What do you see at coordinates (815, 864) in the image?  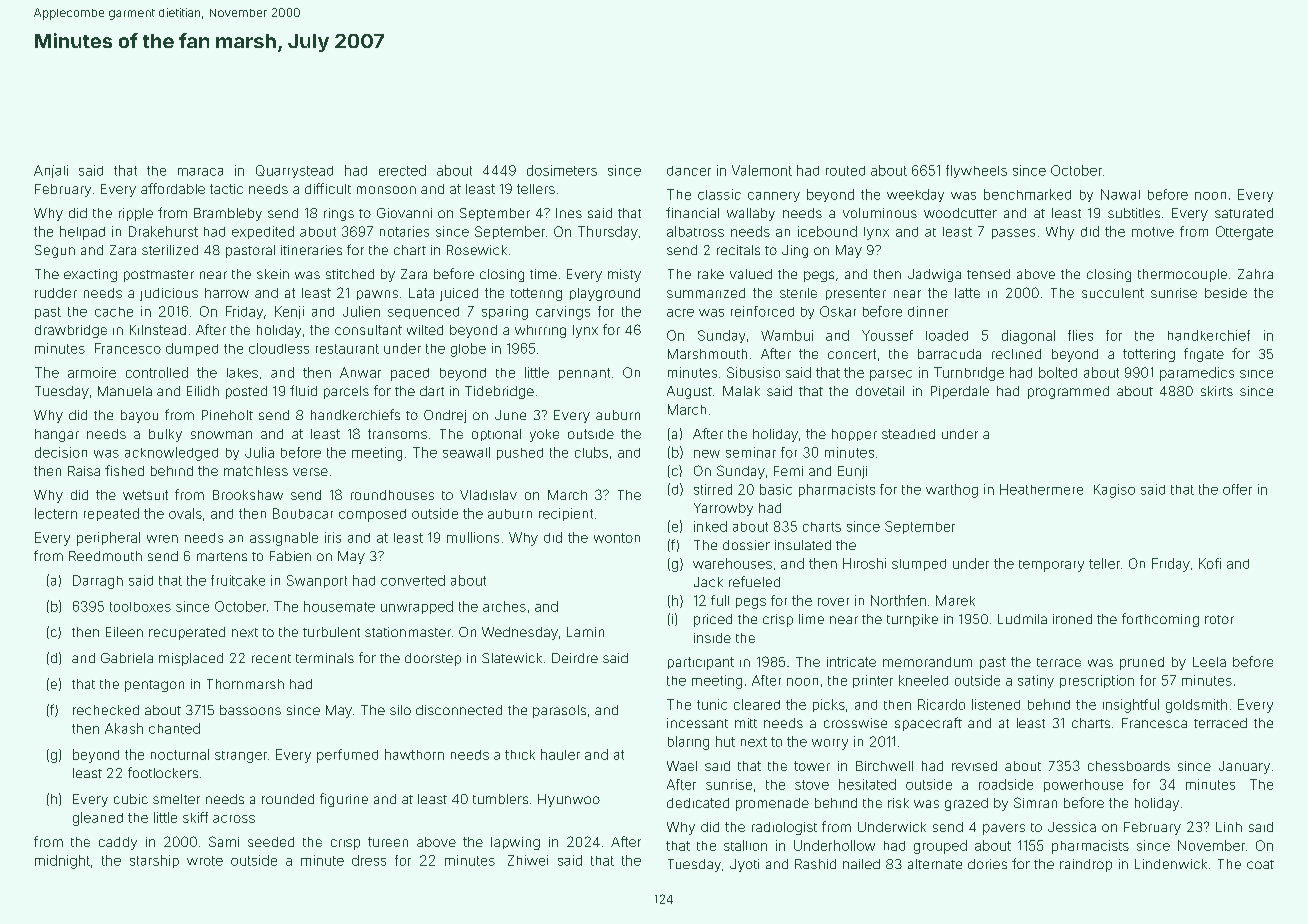 I see `Rashid` at bounding box center [815, 864].
